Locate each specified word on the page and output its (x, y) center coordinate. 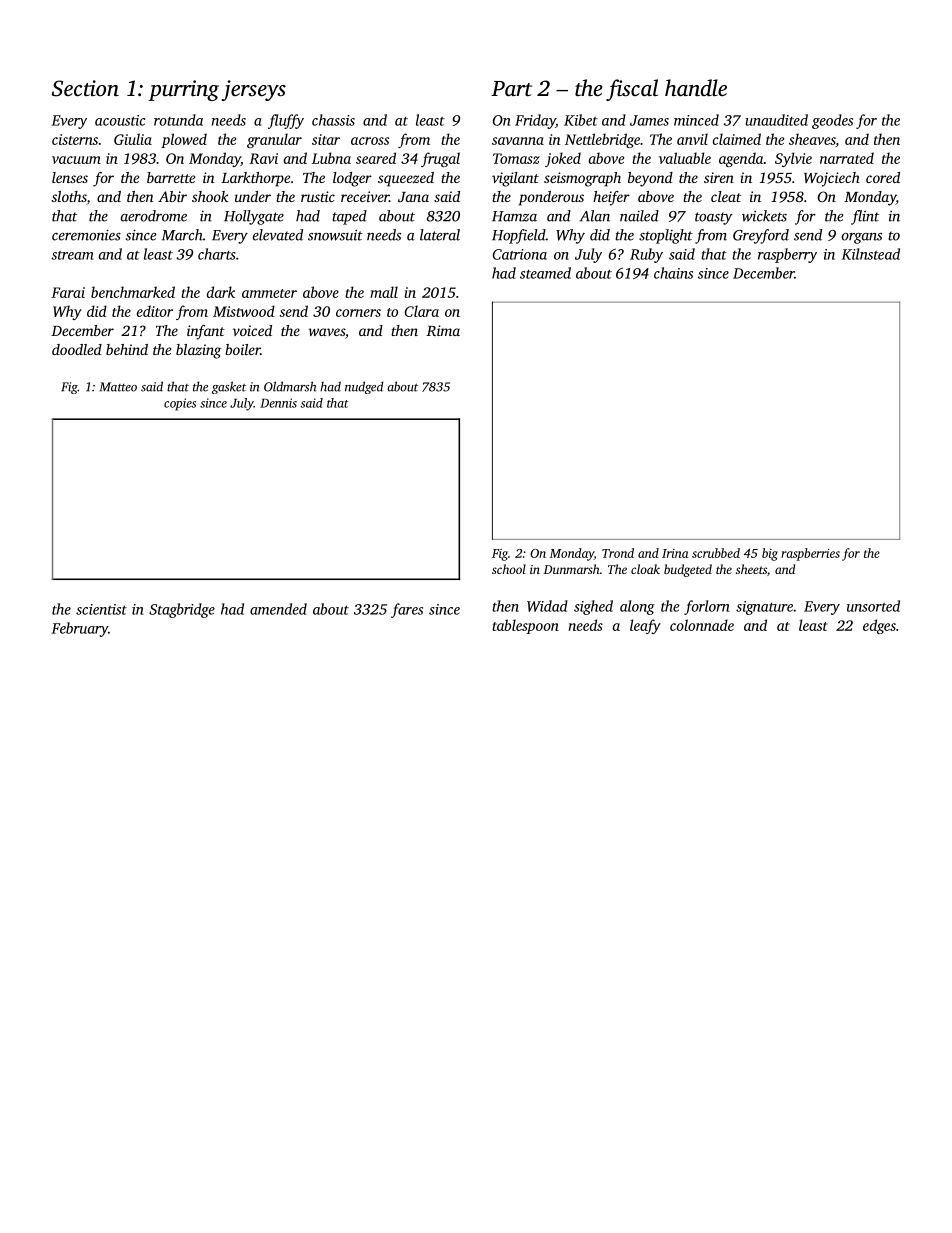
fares (407, 610)
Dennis (278, 403)
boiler (242, 349)
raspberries (810, 554)
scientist (101, 609)
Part (511, 89)
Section (85, 88)
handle (696, 88)
